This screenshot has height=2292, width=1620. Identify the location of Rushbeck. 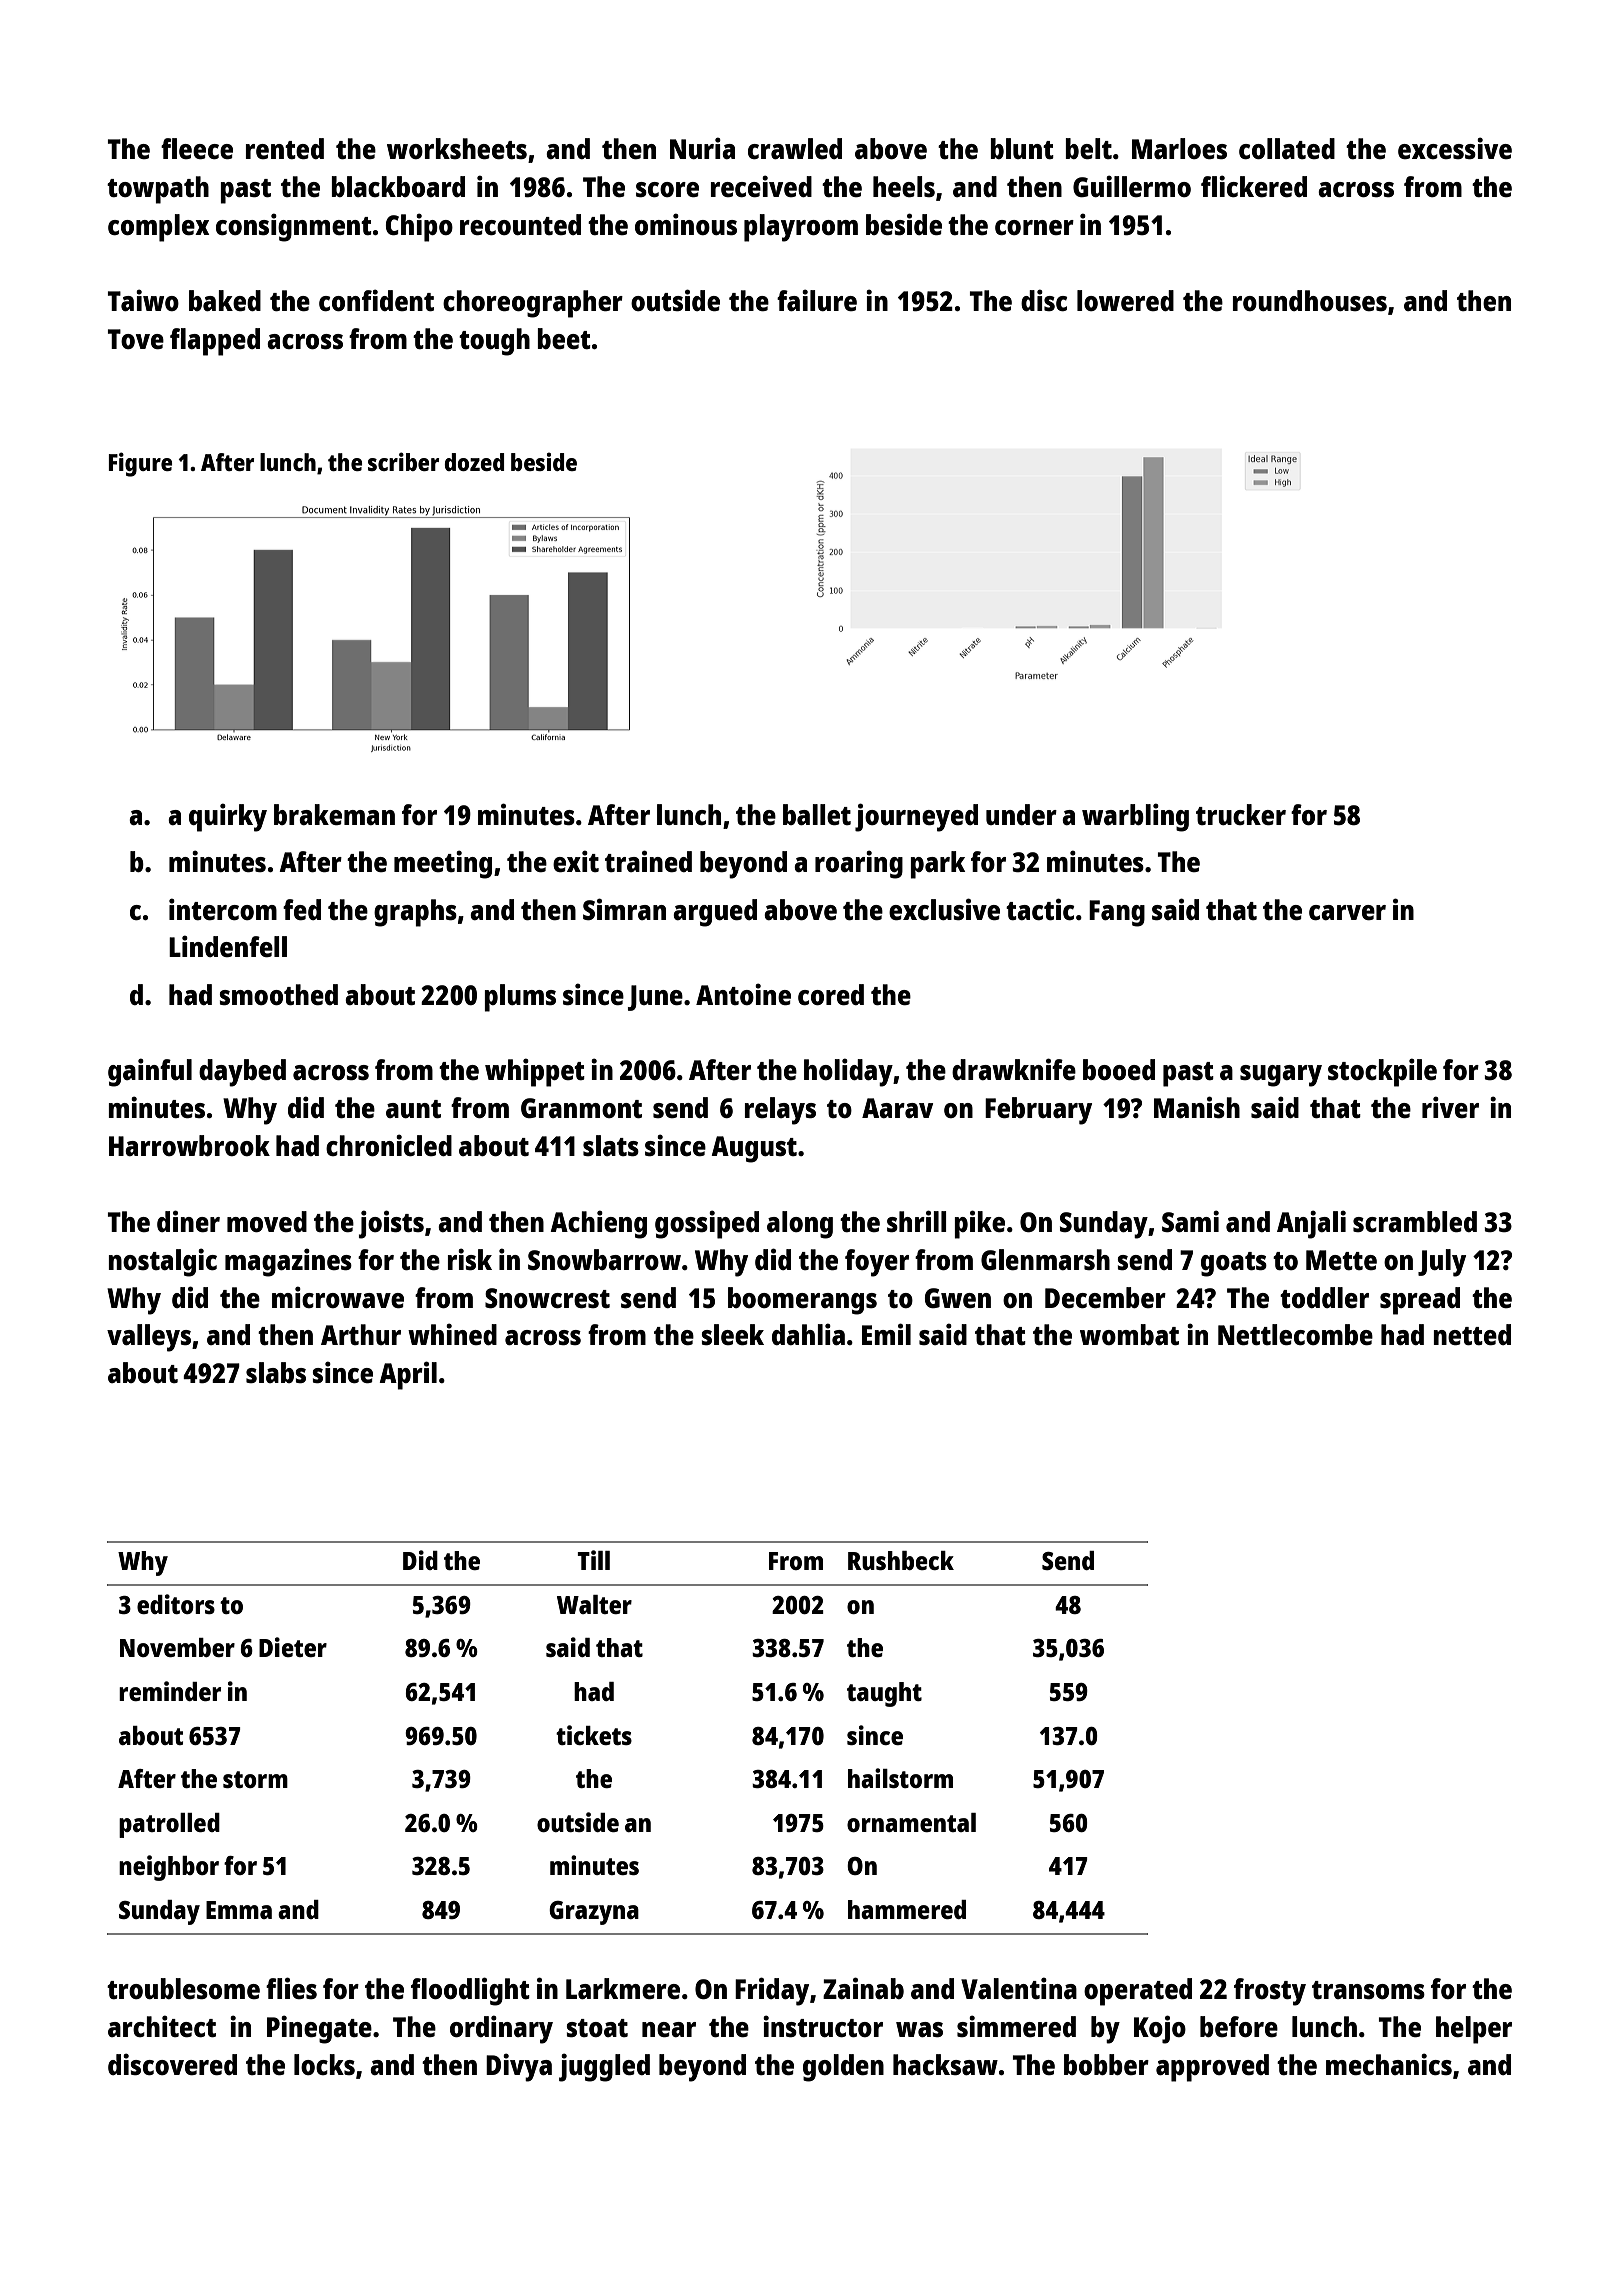
(901, 1560).
